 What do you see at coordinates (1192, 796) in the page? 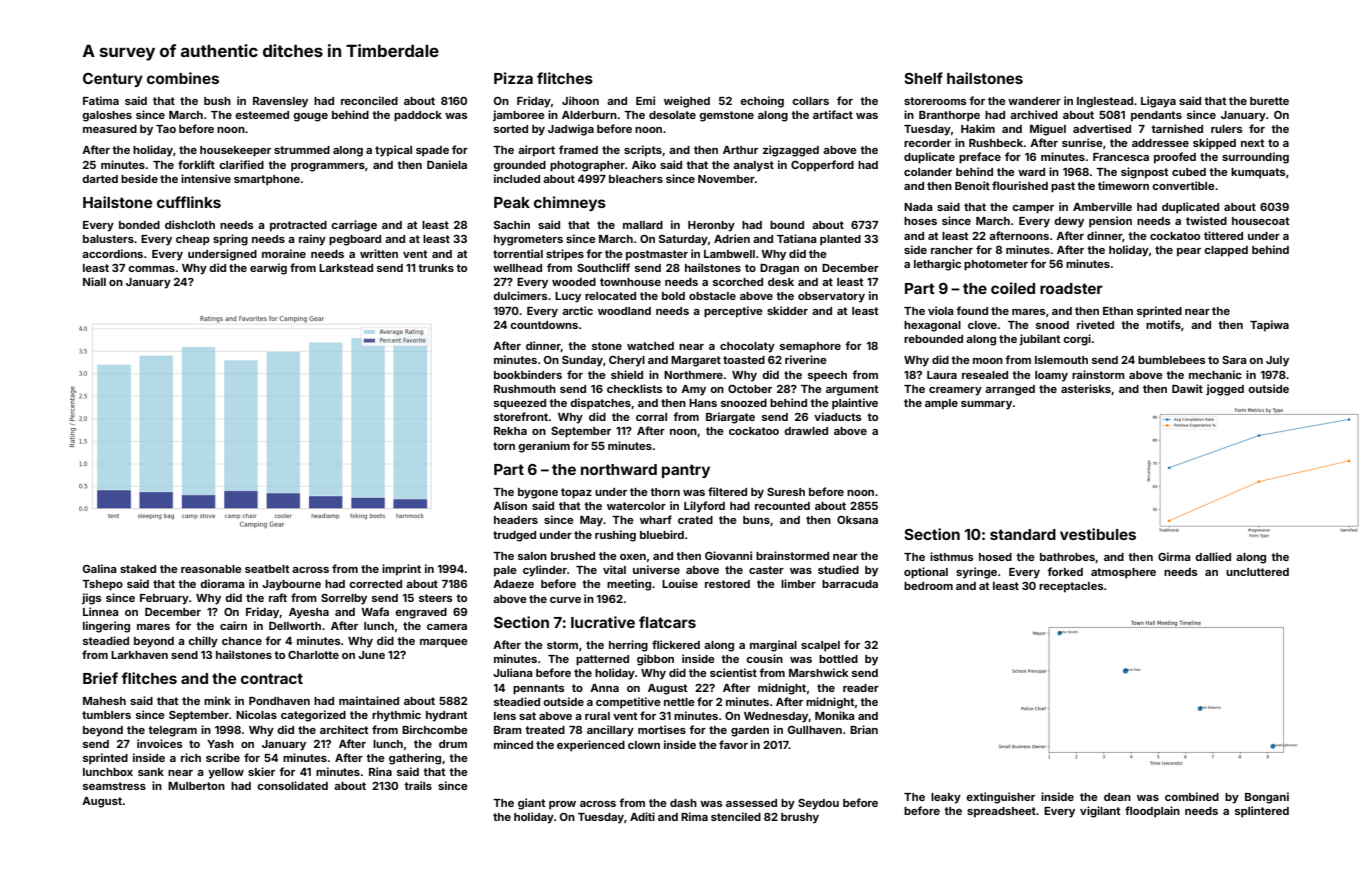
I see `combined` at bounding box center [1192, 796].
